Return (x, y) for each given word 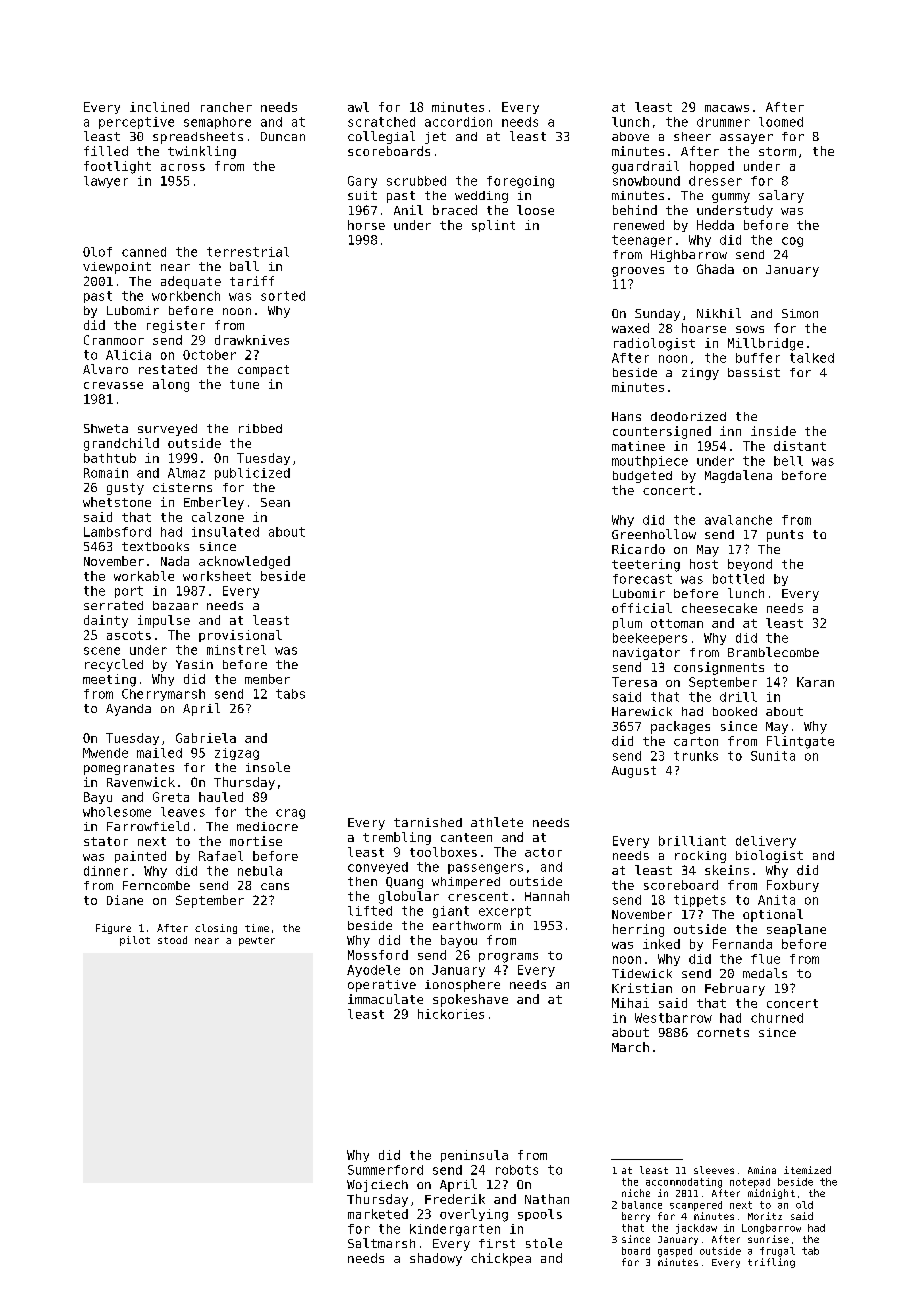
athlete (497, 822)
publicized (252, 474)
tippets (700, 901)
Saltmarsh (381, 1243)
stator (106, 841)
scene (102, 651)
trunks (696, 756)
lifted (370, 911)
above (630, 136)
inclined (159, 107)
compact (263, 371)
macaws (727, 108)
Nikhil (719, 313)
